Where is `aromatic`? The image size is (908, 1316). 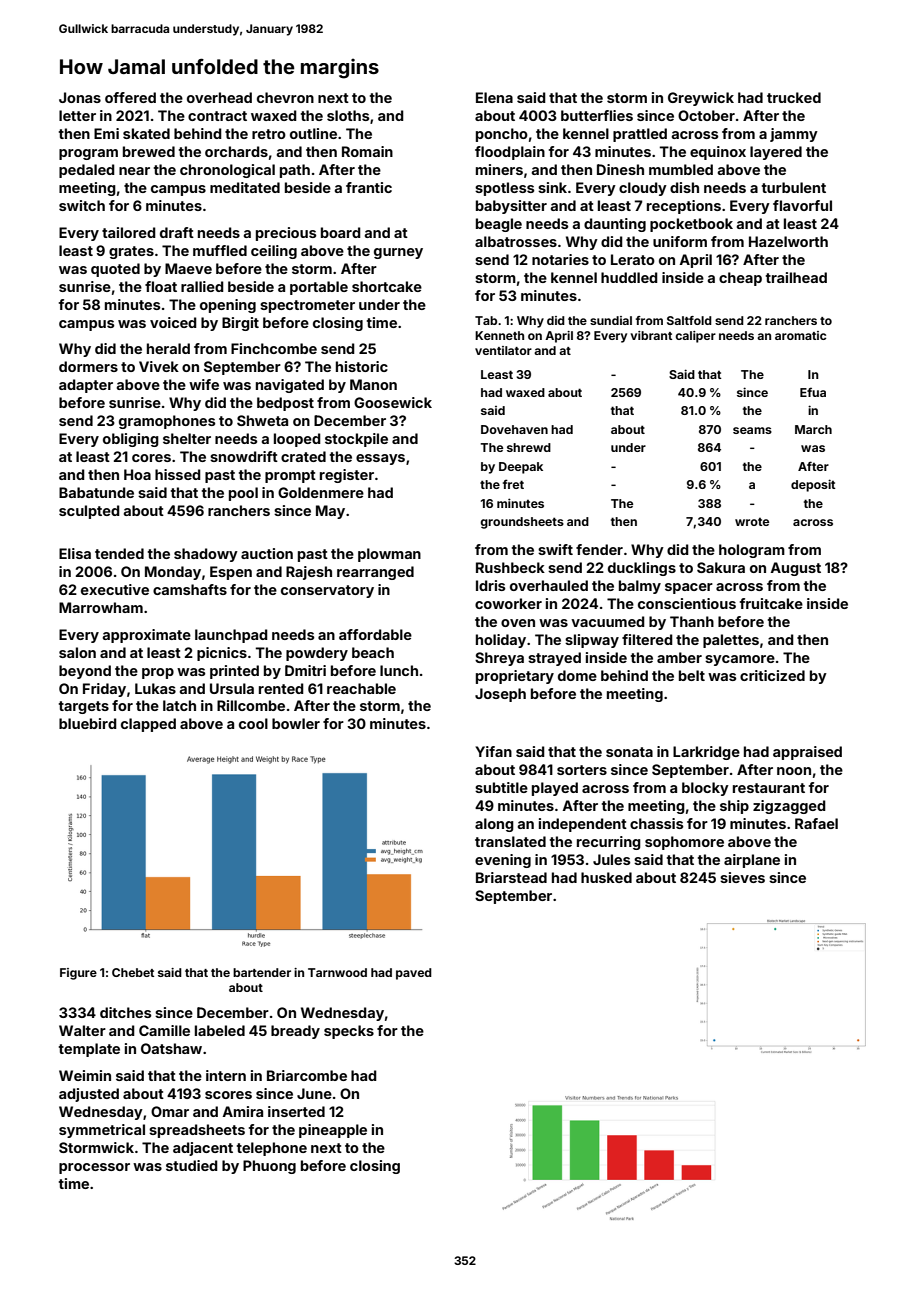
aromatic is located at coordinates (800, 335).
